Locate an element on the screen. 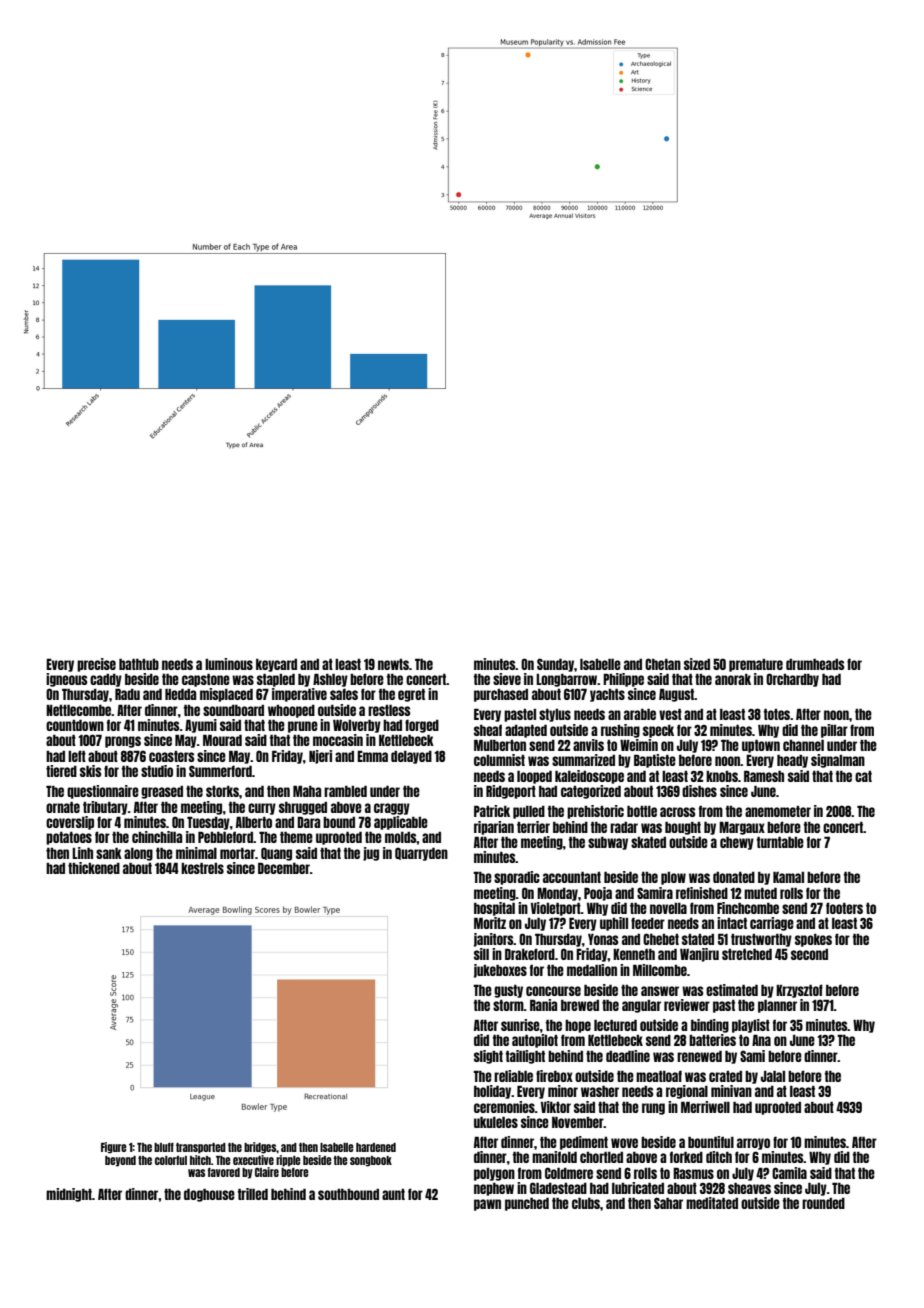 Image resolution: width=924 pixels, height=1308 pixels. turntable is located at coordinates (780, 842).
